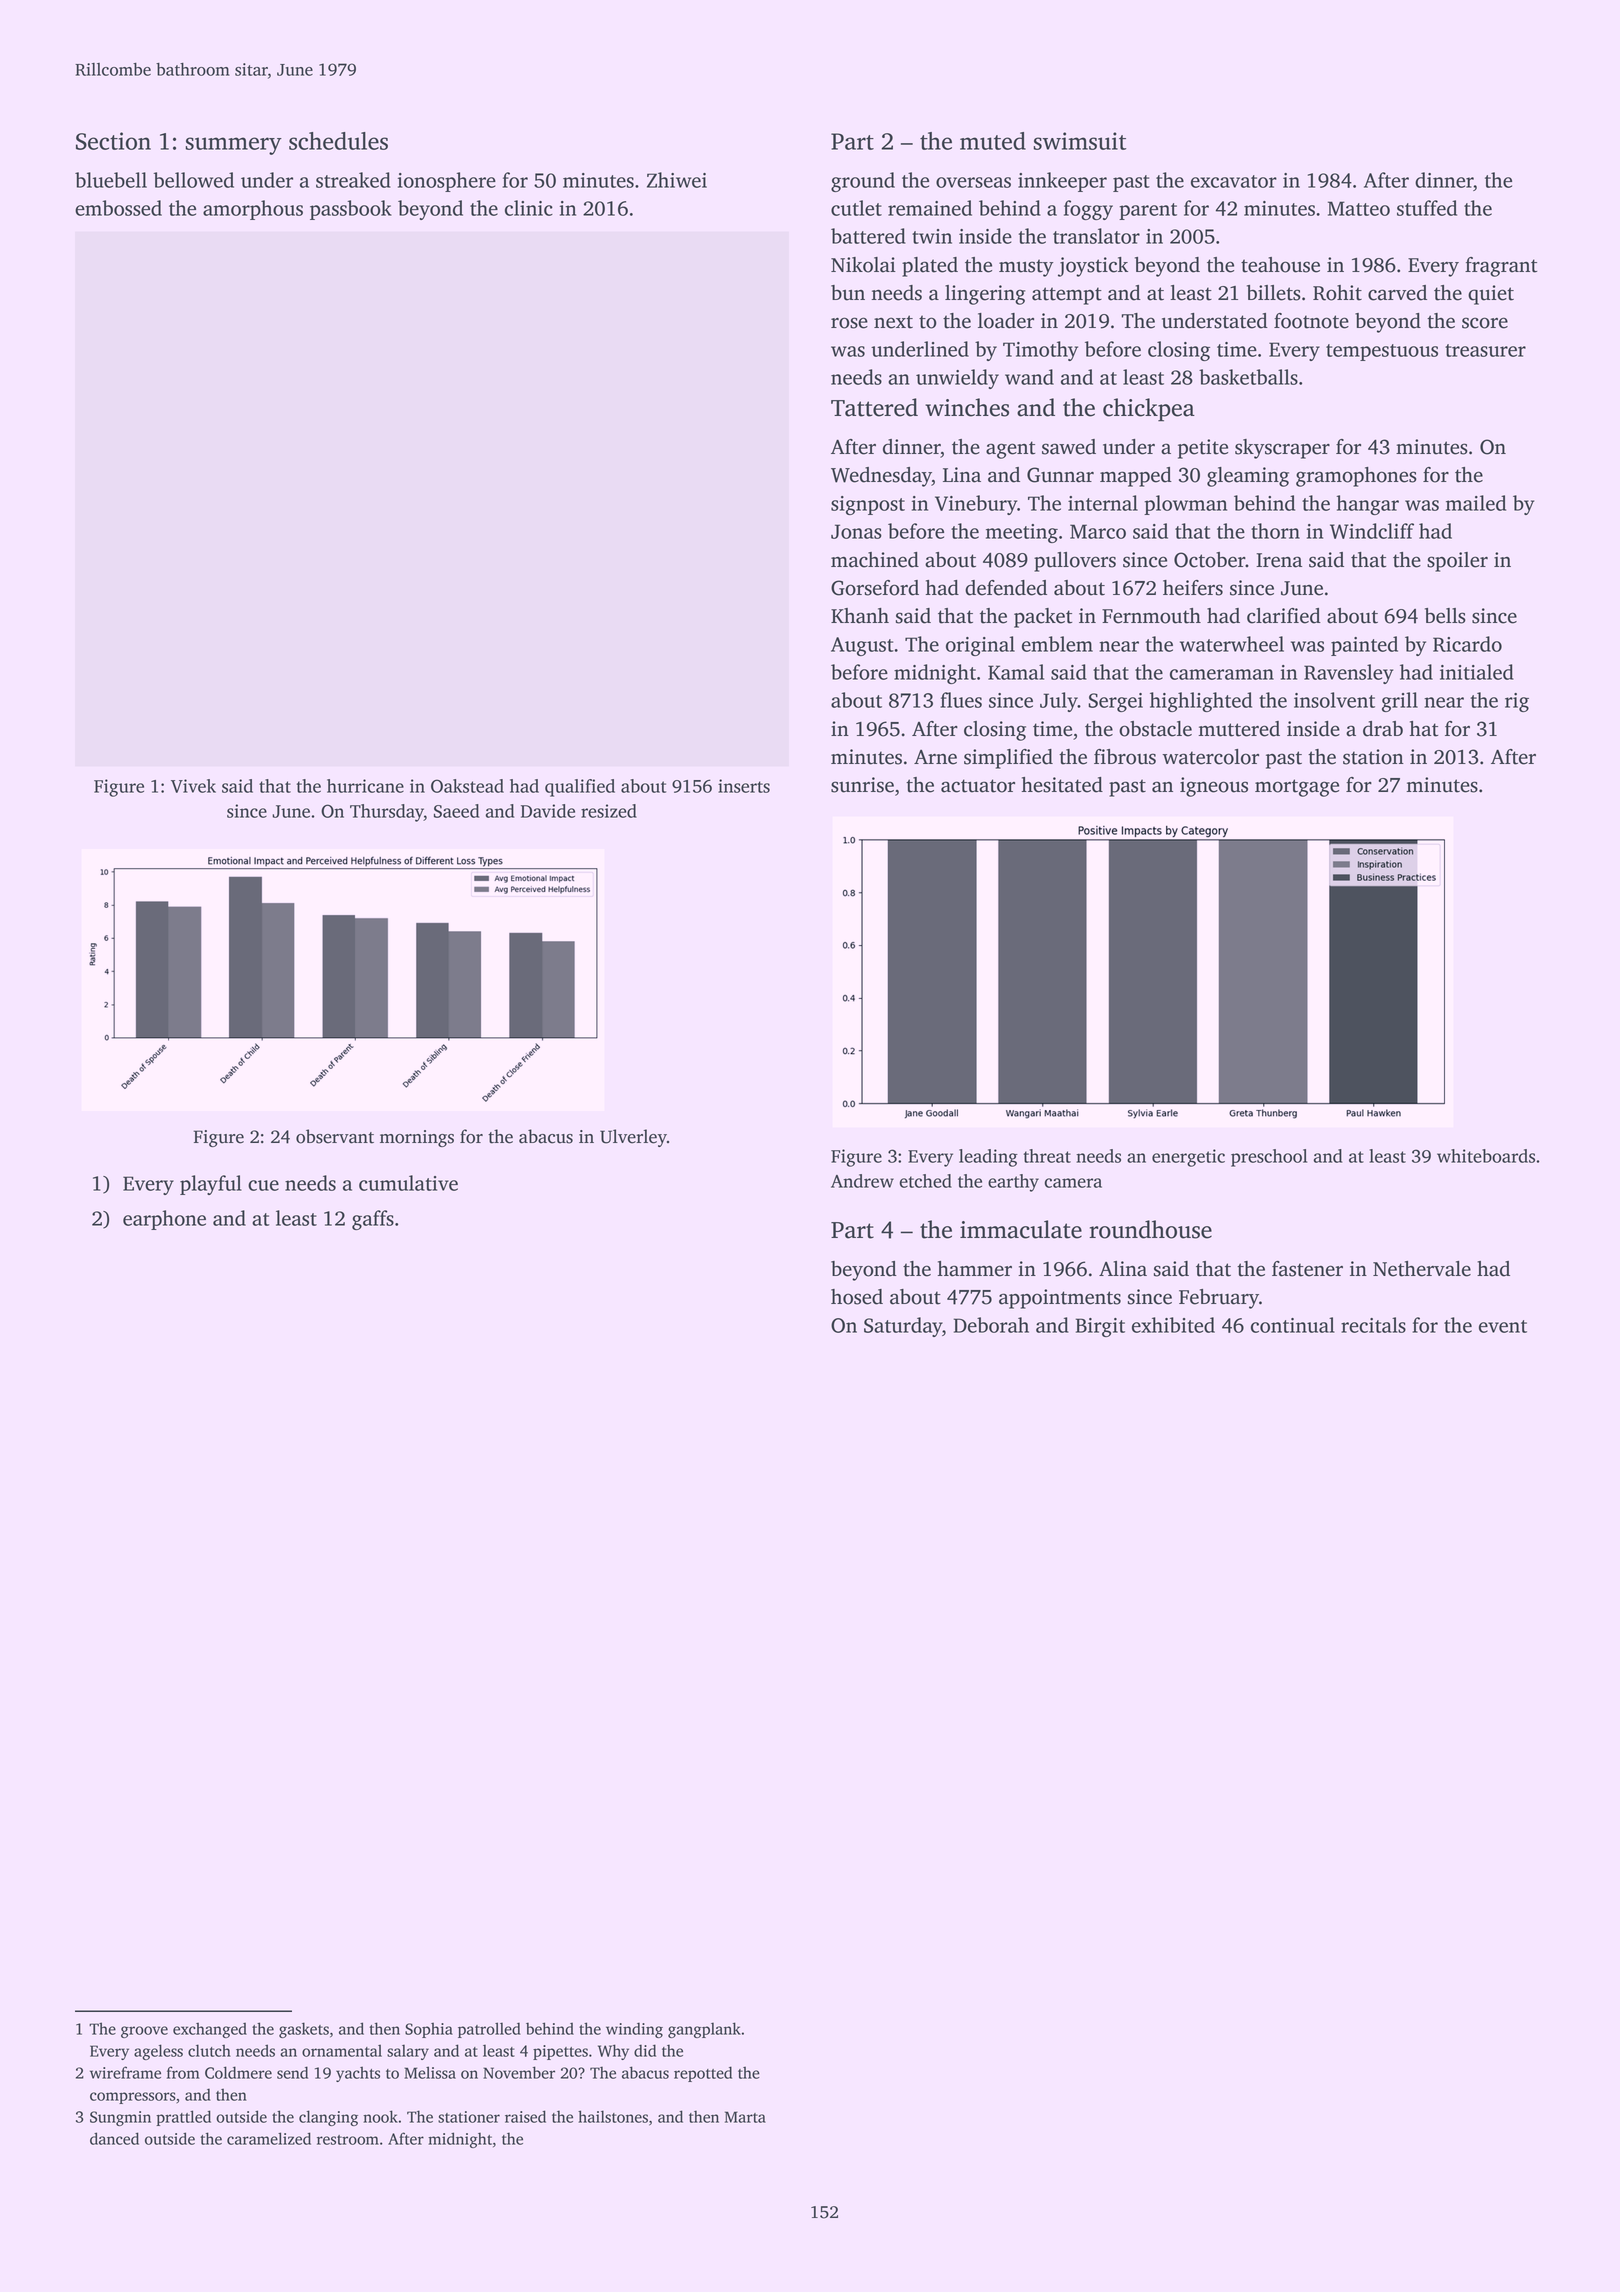  Describe the element at coordinates (114, 2138) in the document. I see `danced` at that location.
